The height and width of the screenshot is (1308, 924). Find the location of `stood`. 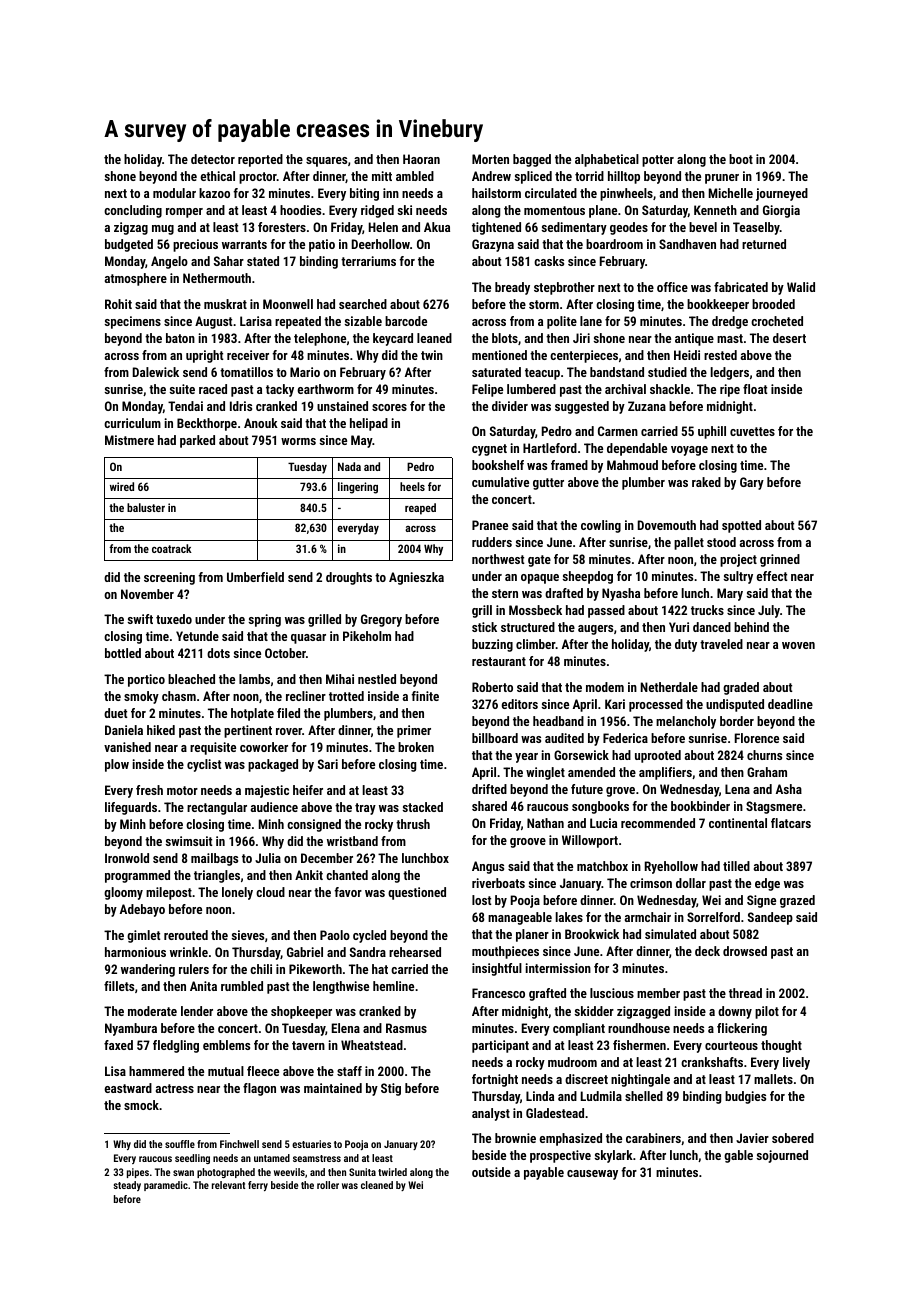

stood is located at coordinates (721, 542).
